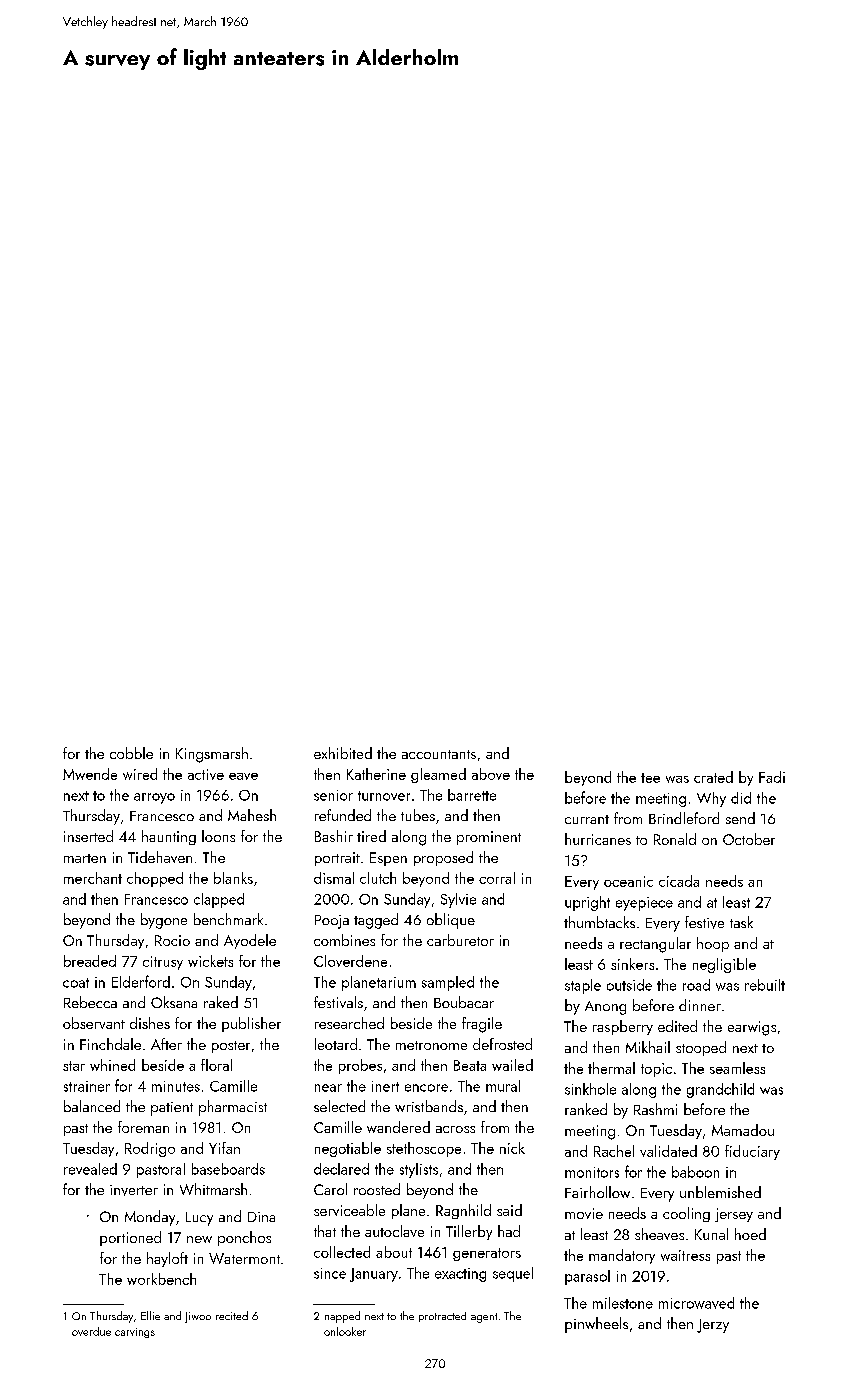 The height and width of the screenshot is (1400, 849). Describe the element at coordinates (713, 1326) in the screenshot. I see `Jerzy` at that location.
